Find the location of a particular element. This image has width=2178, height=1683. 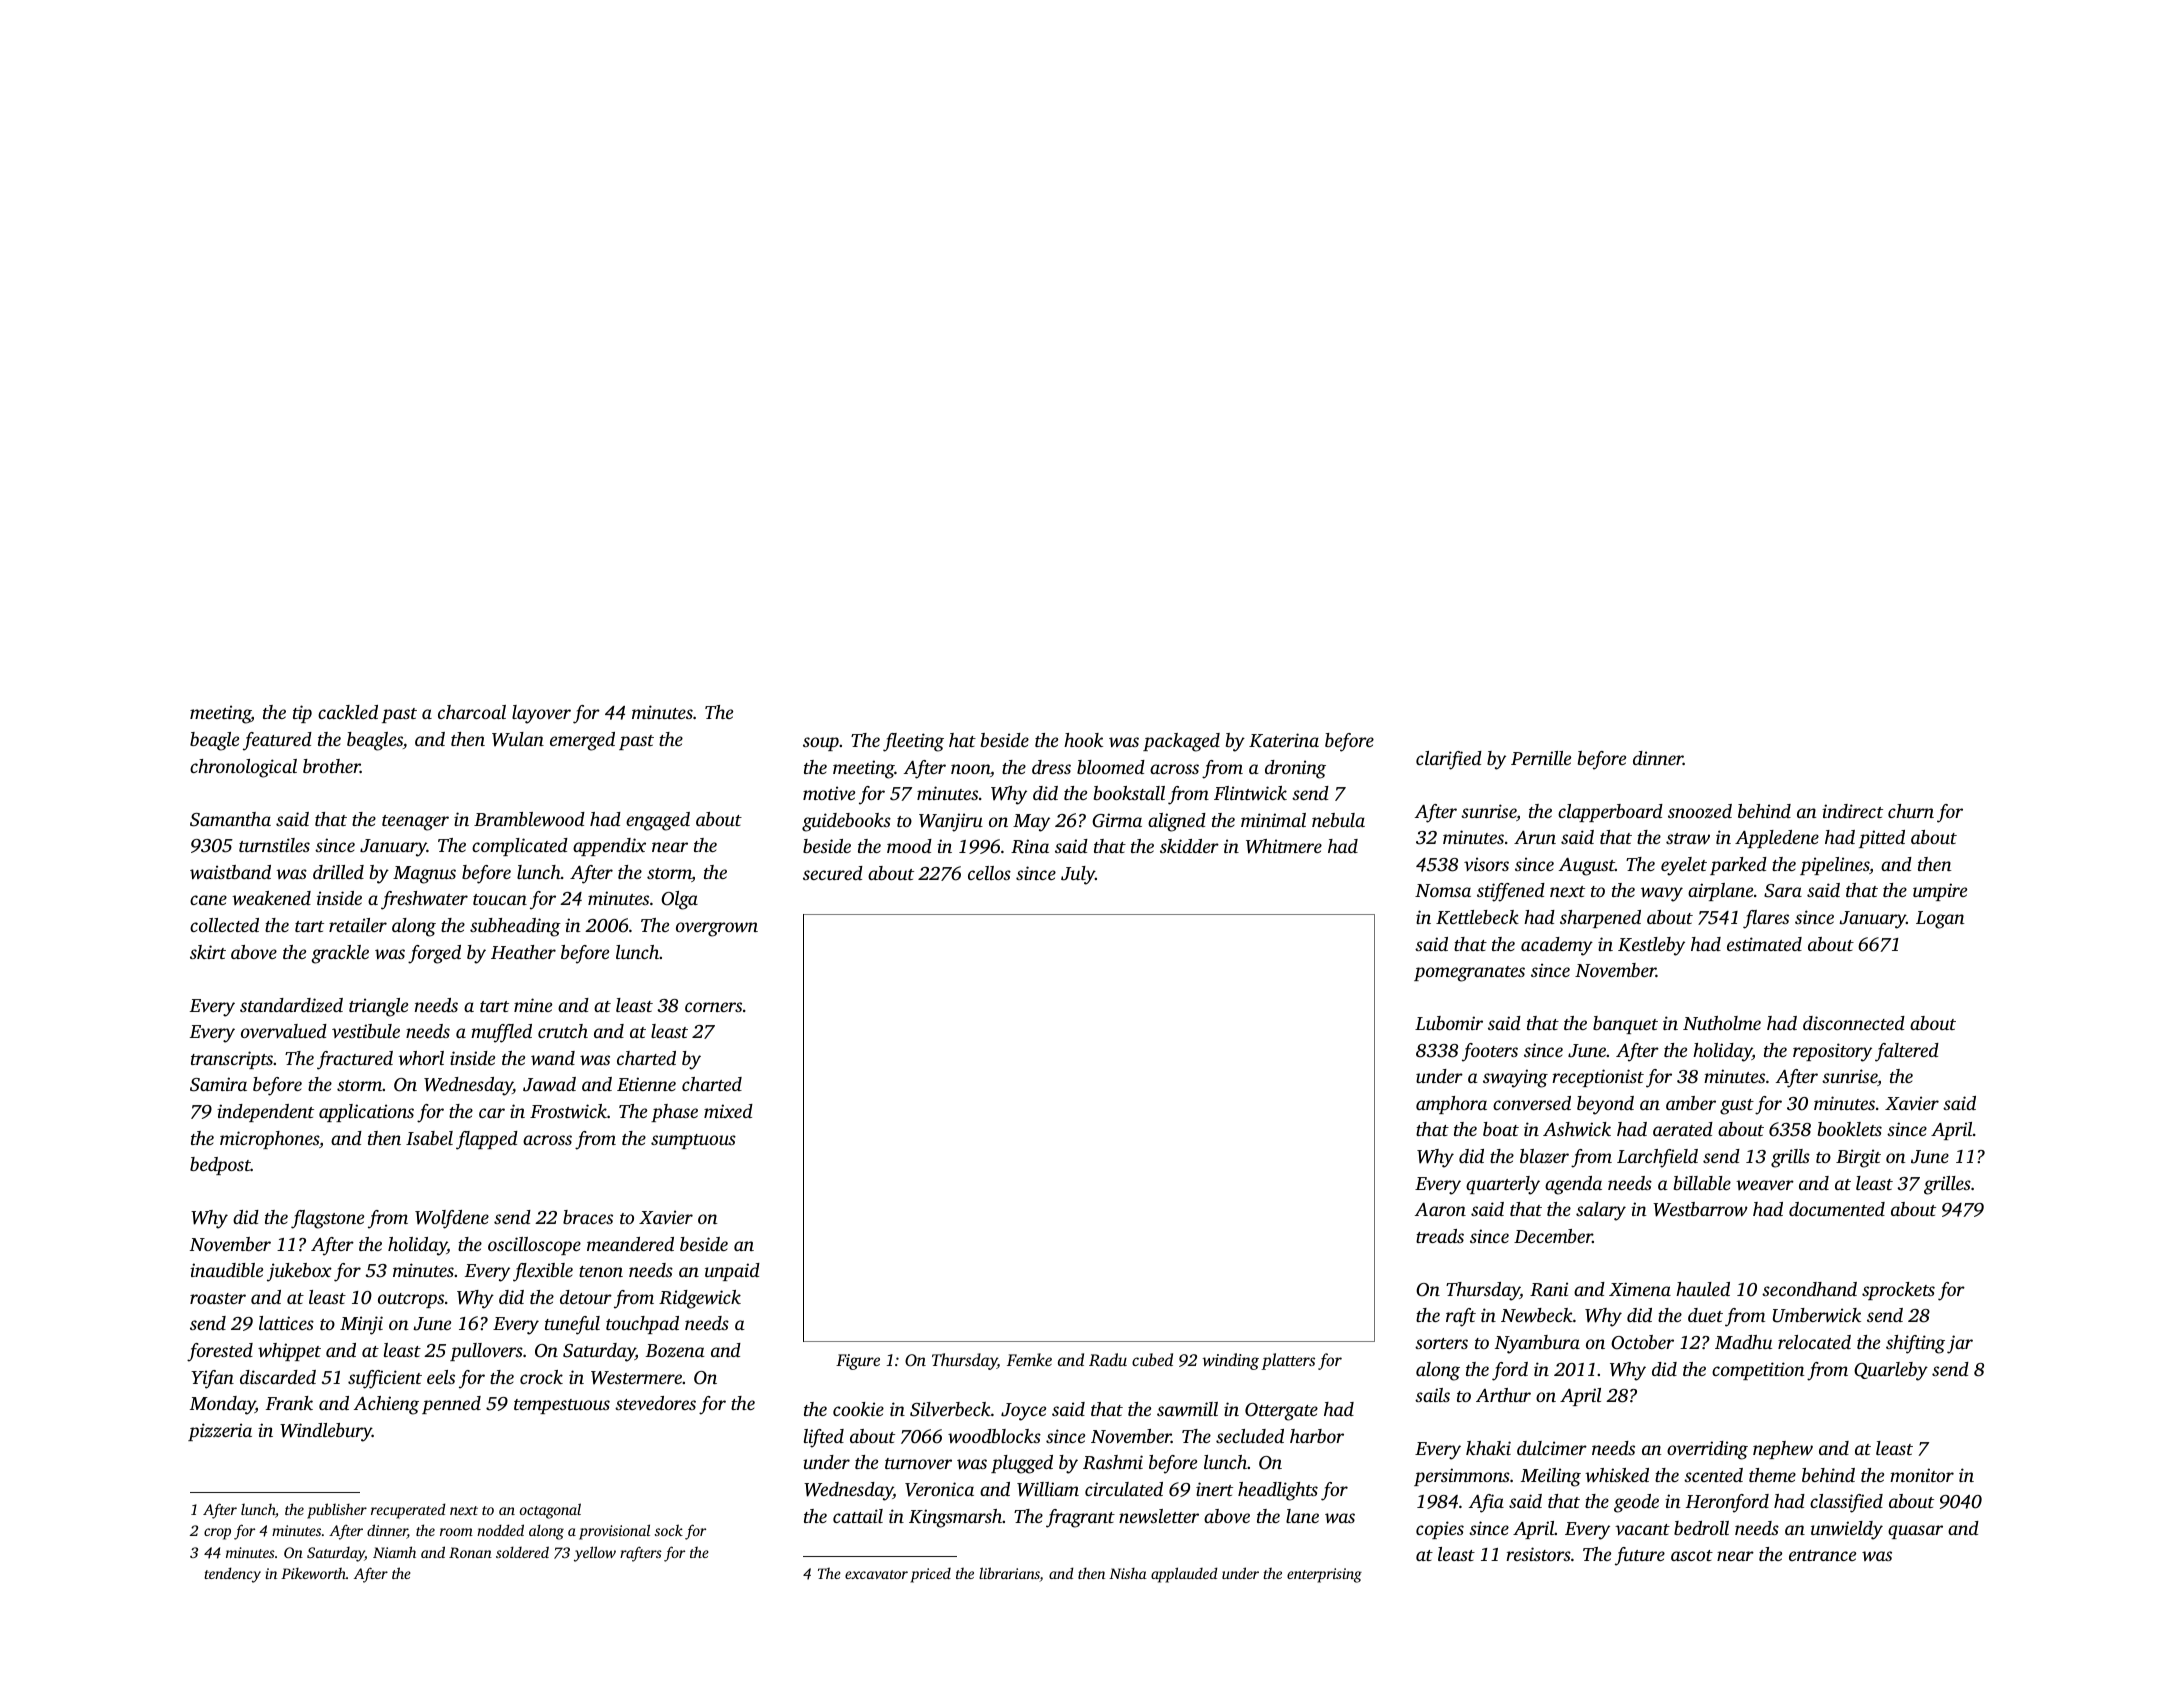

corners is located at coordinates (713, 1007).
